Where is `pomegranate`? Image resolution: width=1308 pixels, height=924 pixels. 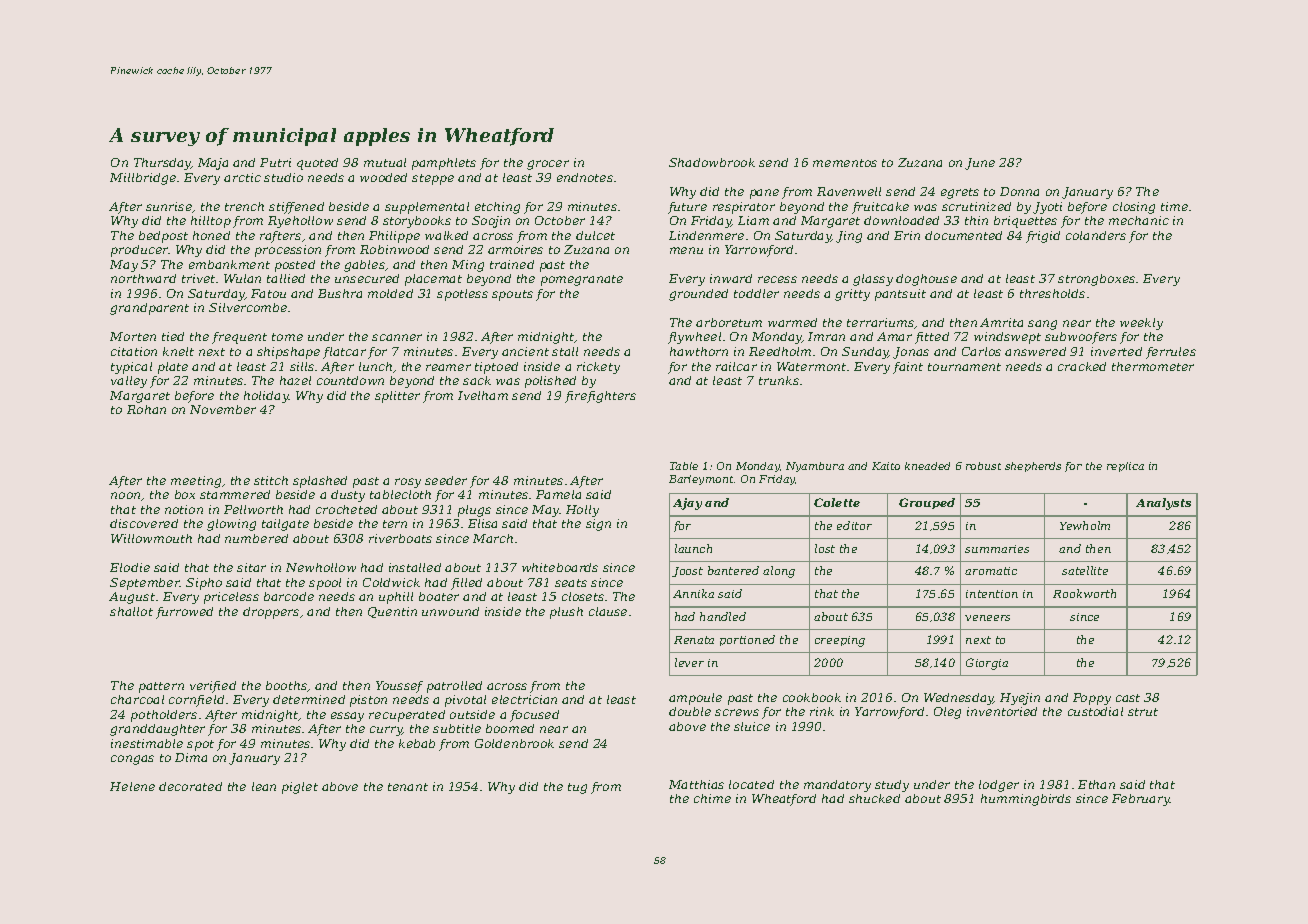 pomegranate is located at coordinates (582, 280).
